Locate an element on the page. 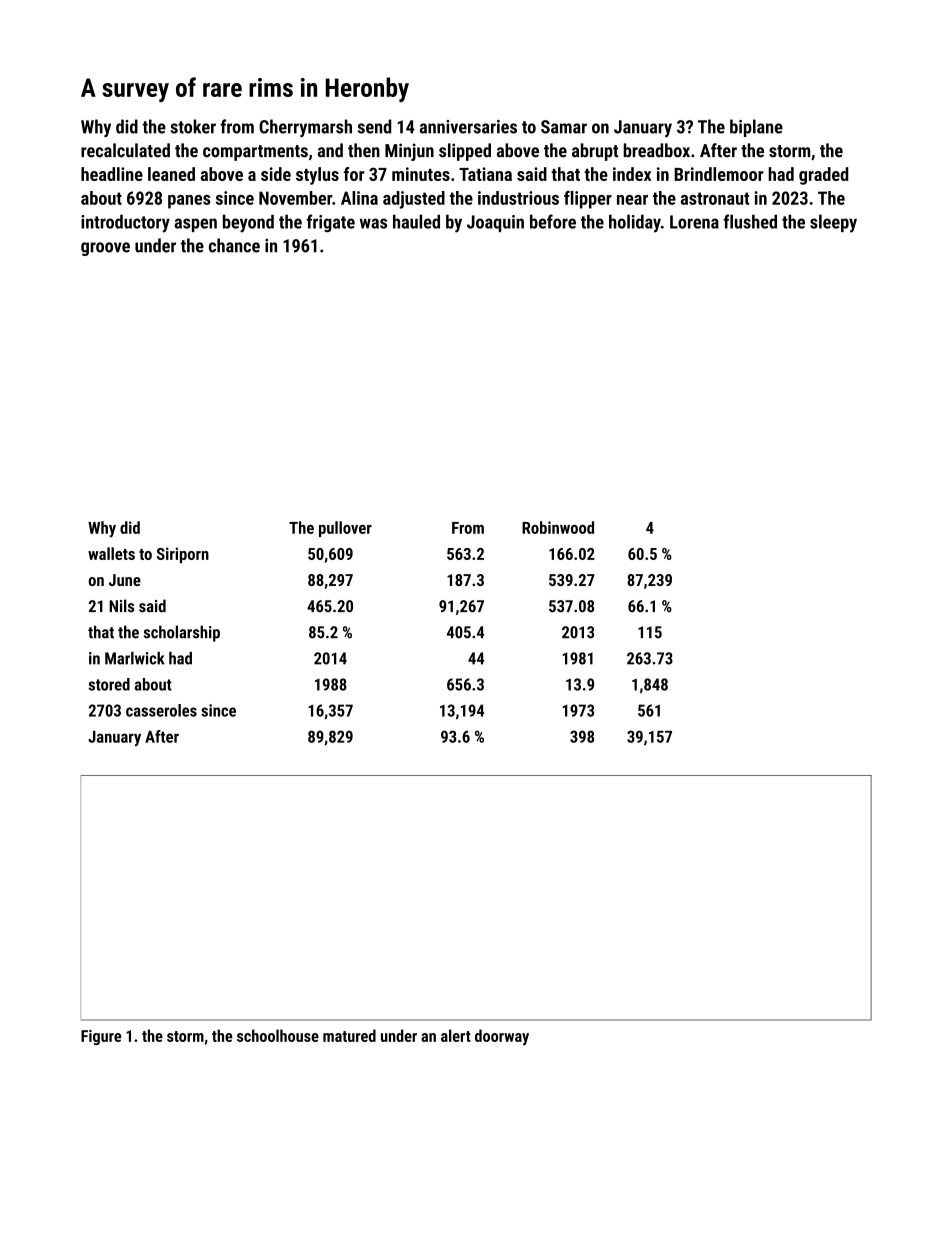 Image resolution: width=952 pixels, height=1233 pixels. doorway is located at coordinates (502, 1037).
